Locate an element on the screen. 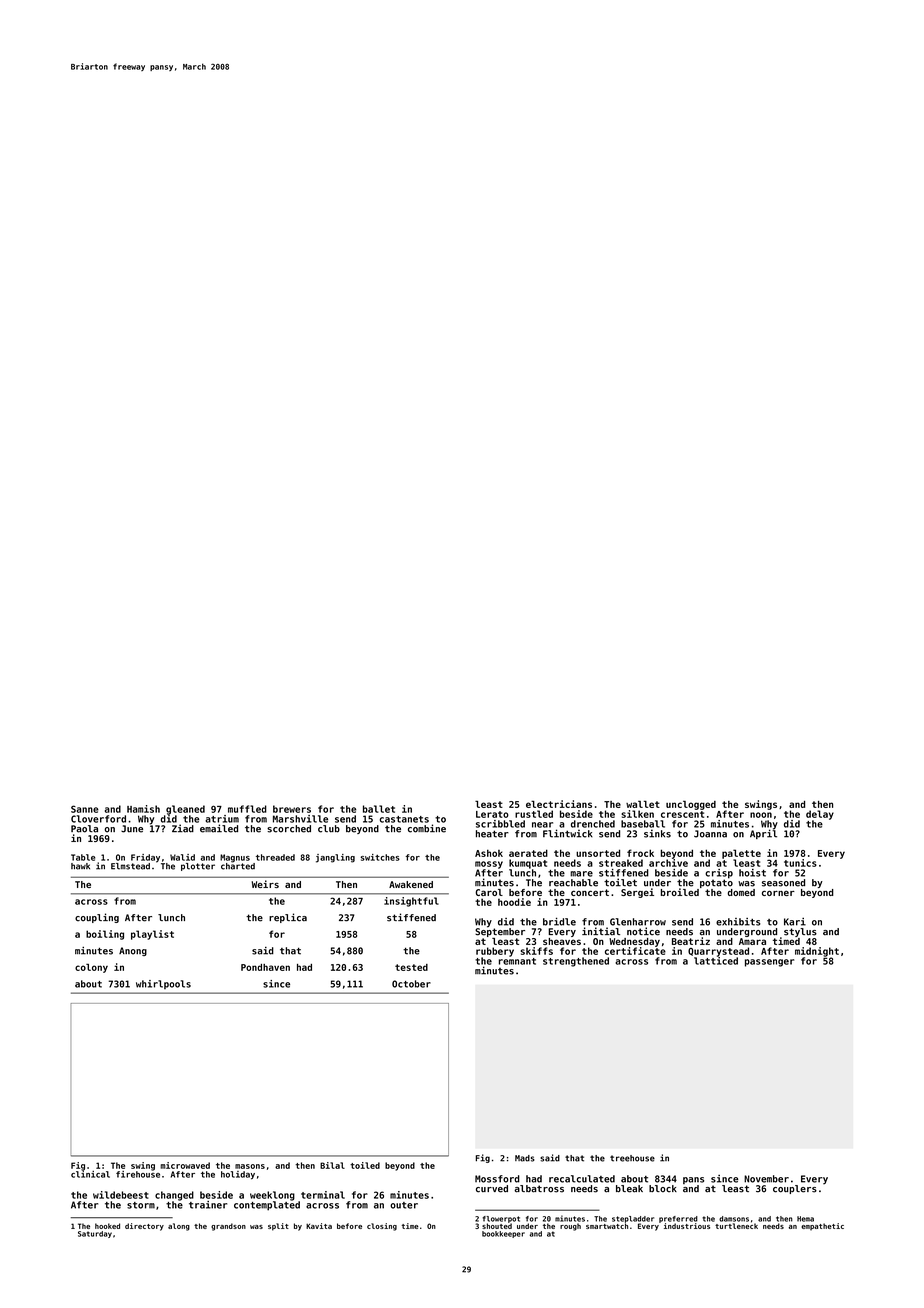 The width and height of the screenshot is (924, 1308). treehouse is located at coordinates (632, 1158).
